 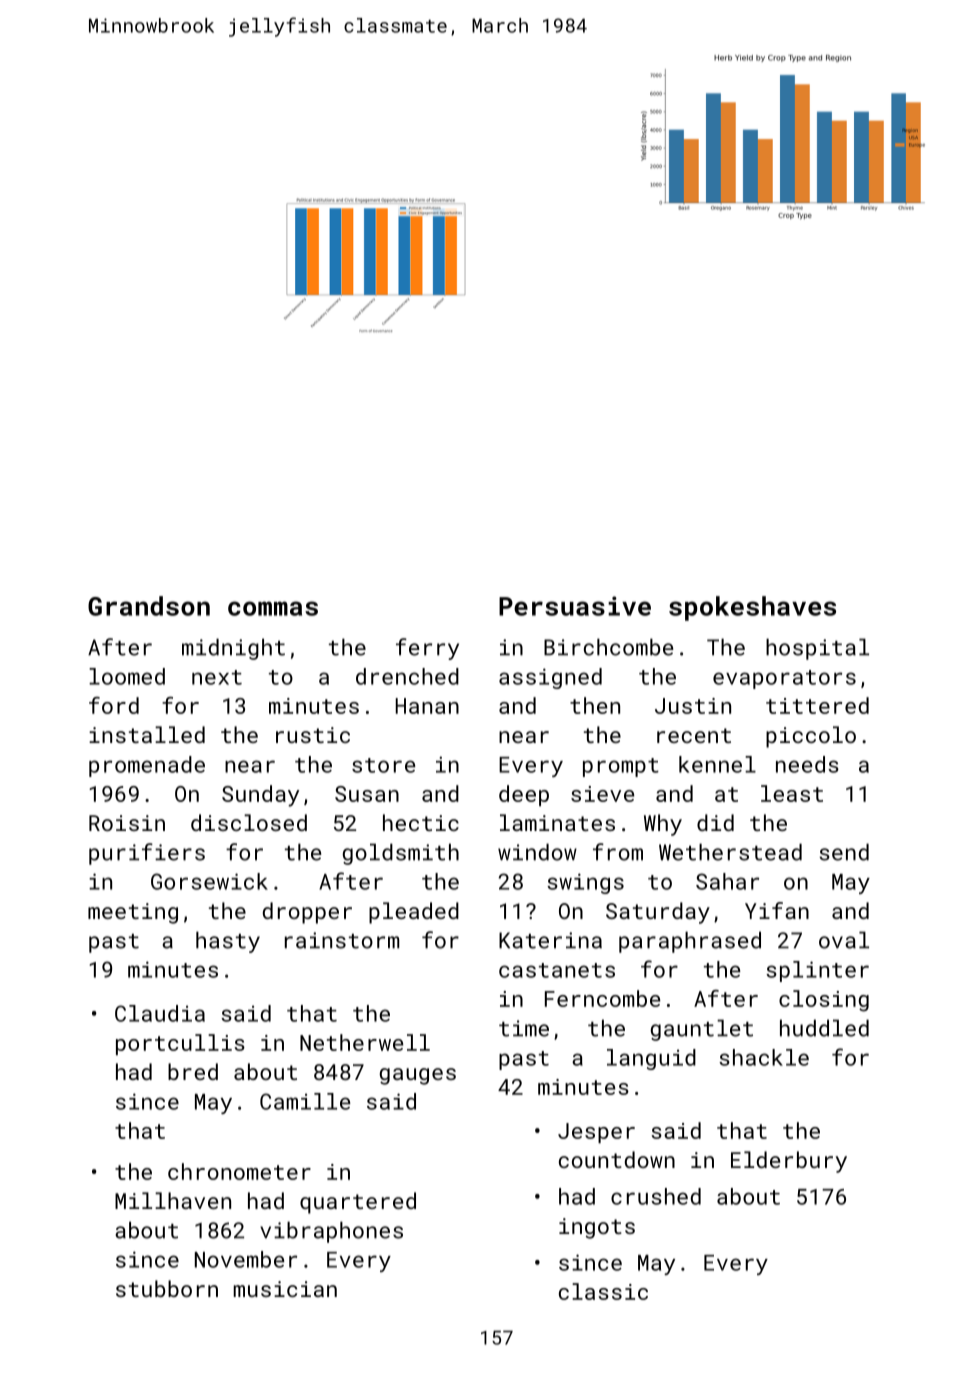 What do you see at coordinates (127, 676) in the screenshot?
I see `loomed` at bounding box center [127, 676].
